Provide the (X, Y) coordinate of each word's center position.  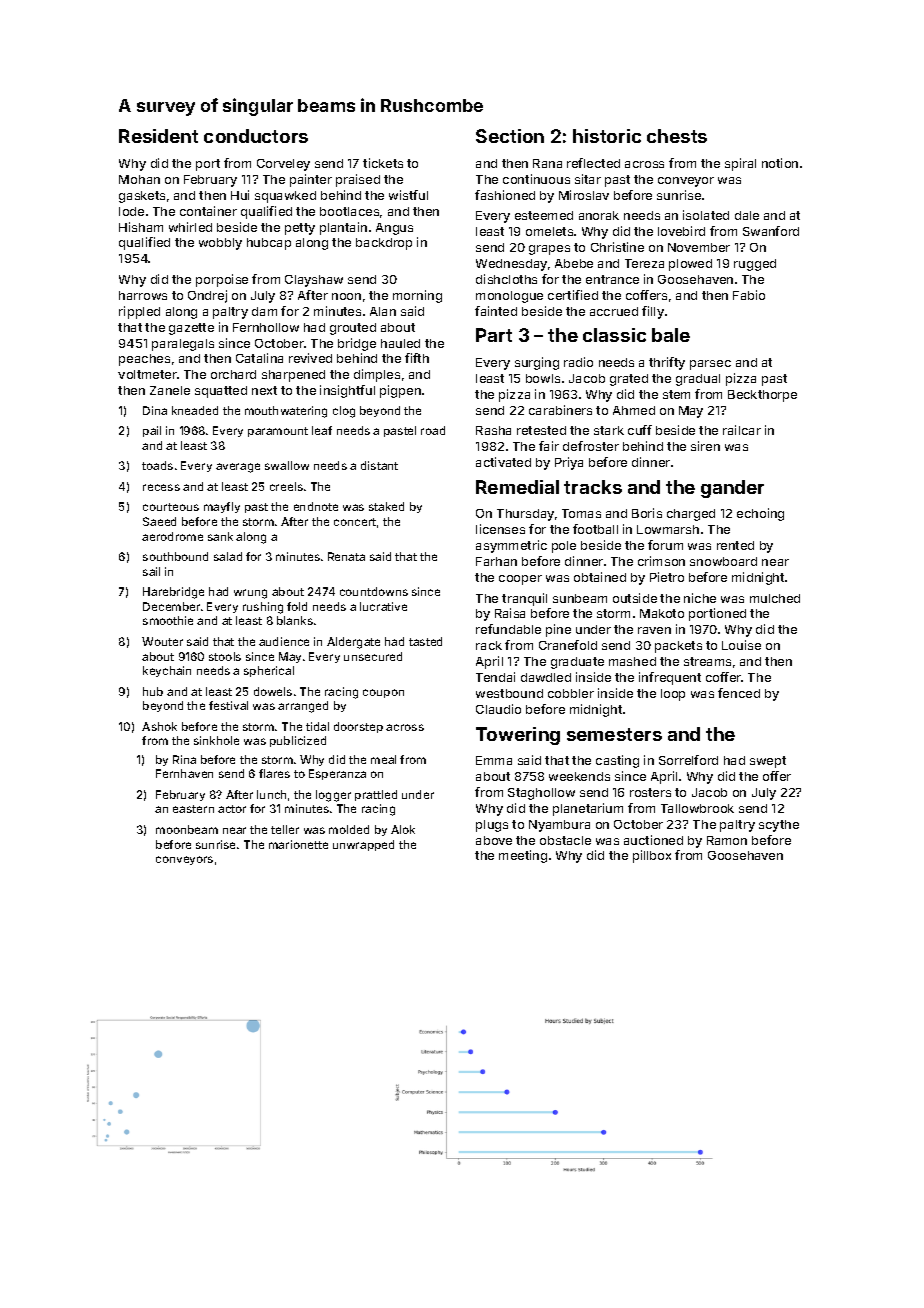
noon (346, 296)
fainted (496, 311)
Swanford (771, 231)
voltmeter (147, 374)
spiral (740, 164)
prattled (376, 795)
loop (673, 695)
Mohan (139, 179)
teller (285, 829)
